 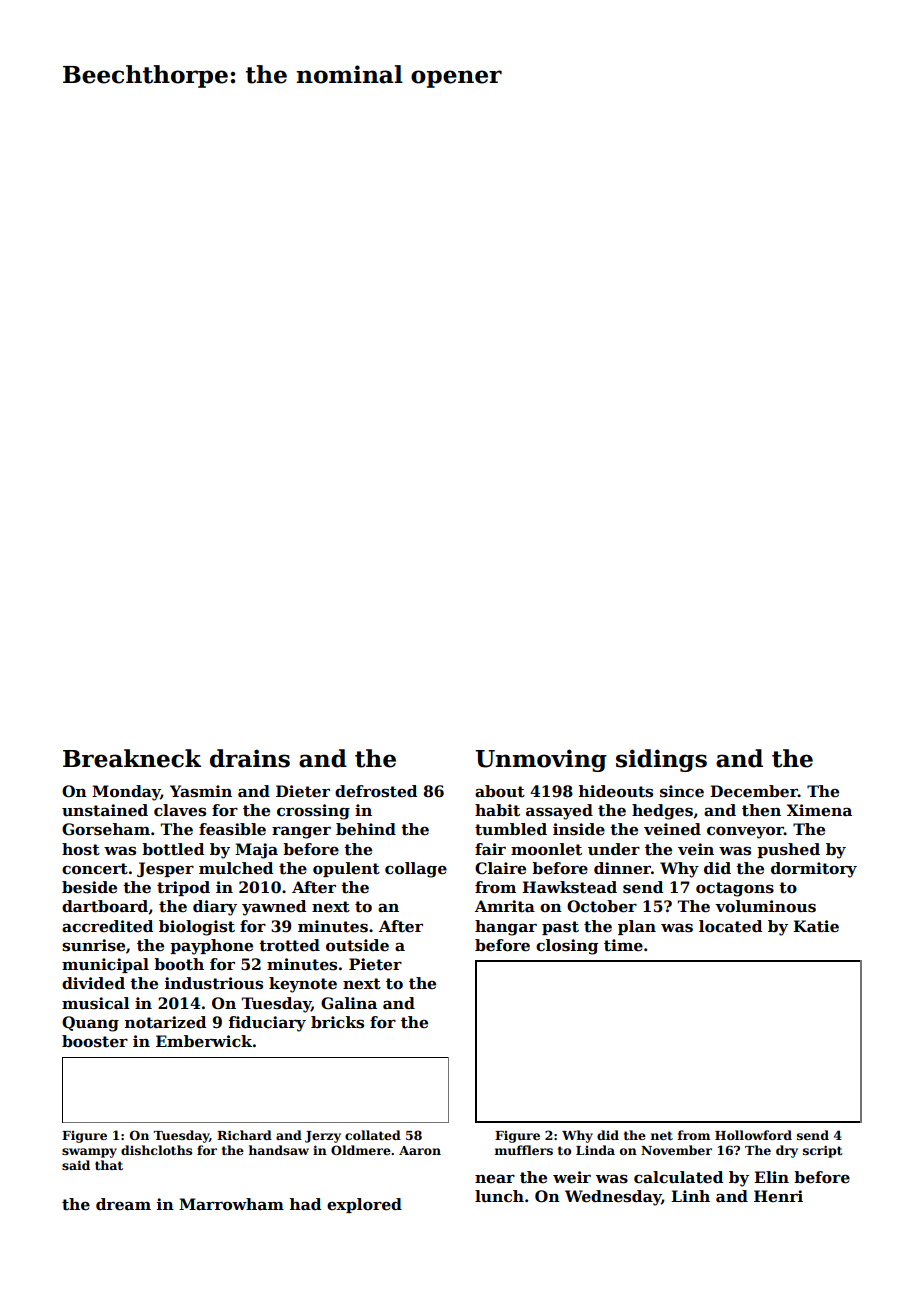 I want to click on divided, so click(x=93, y=983).
